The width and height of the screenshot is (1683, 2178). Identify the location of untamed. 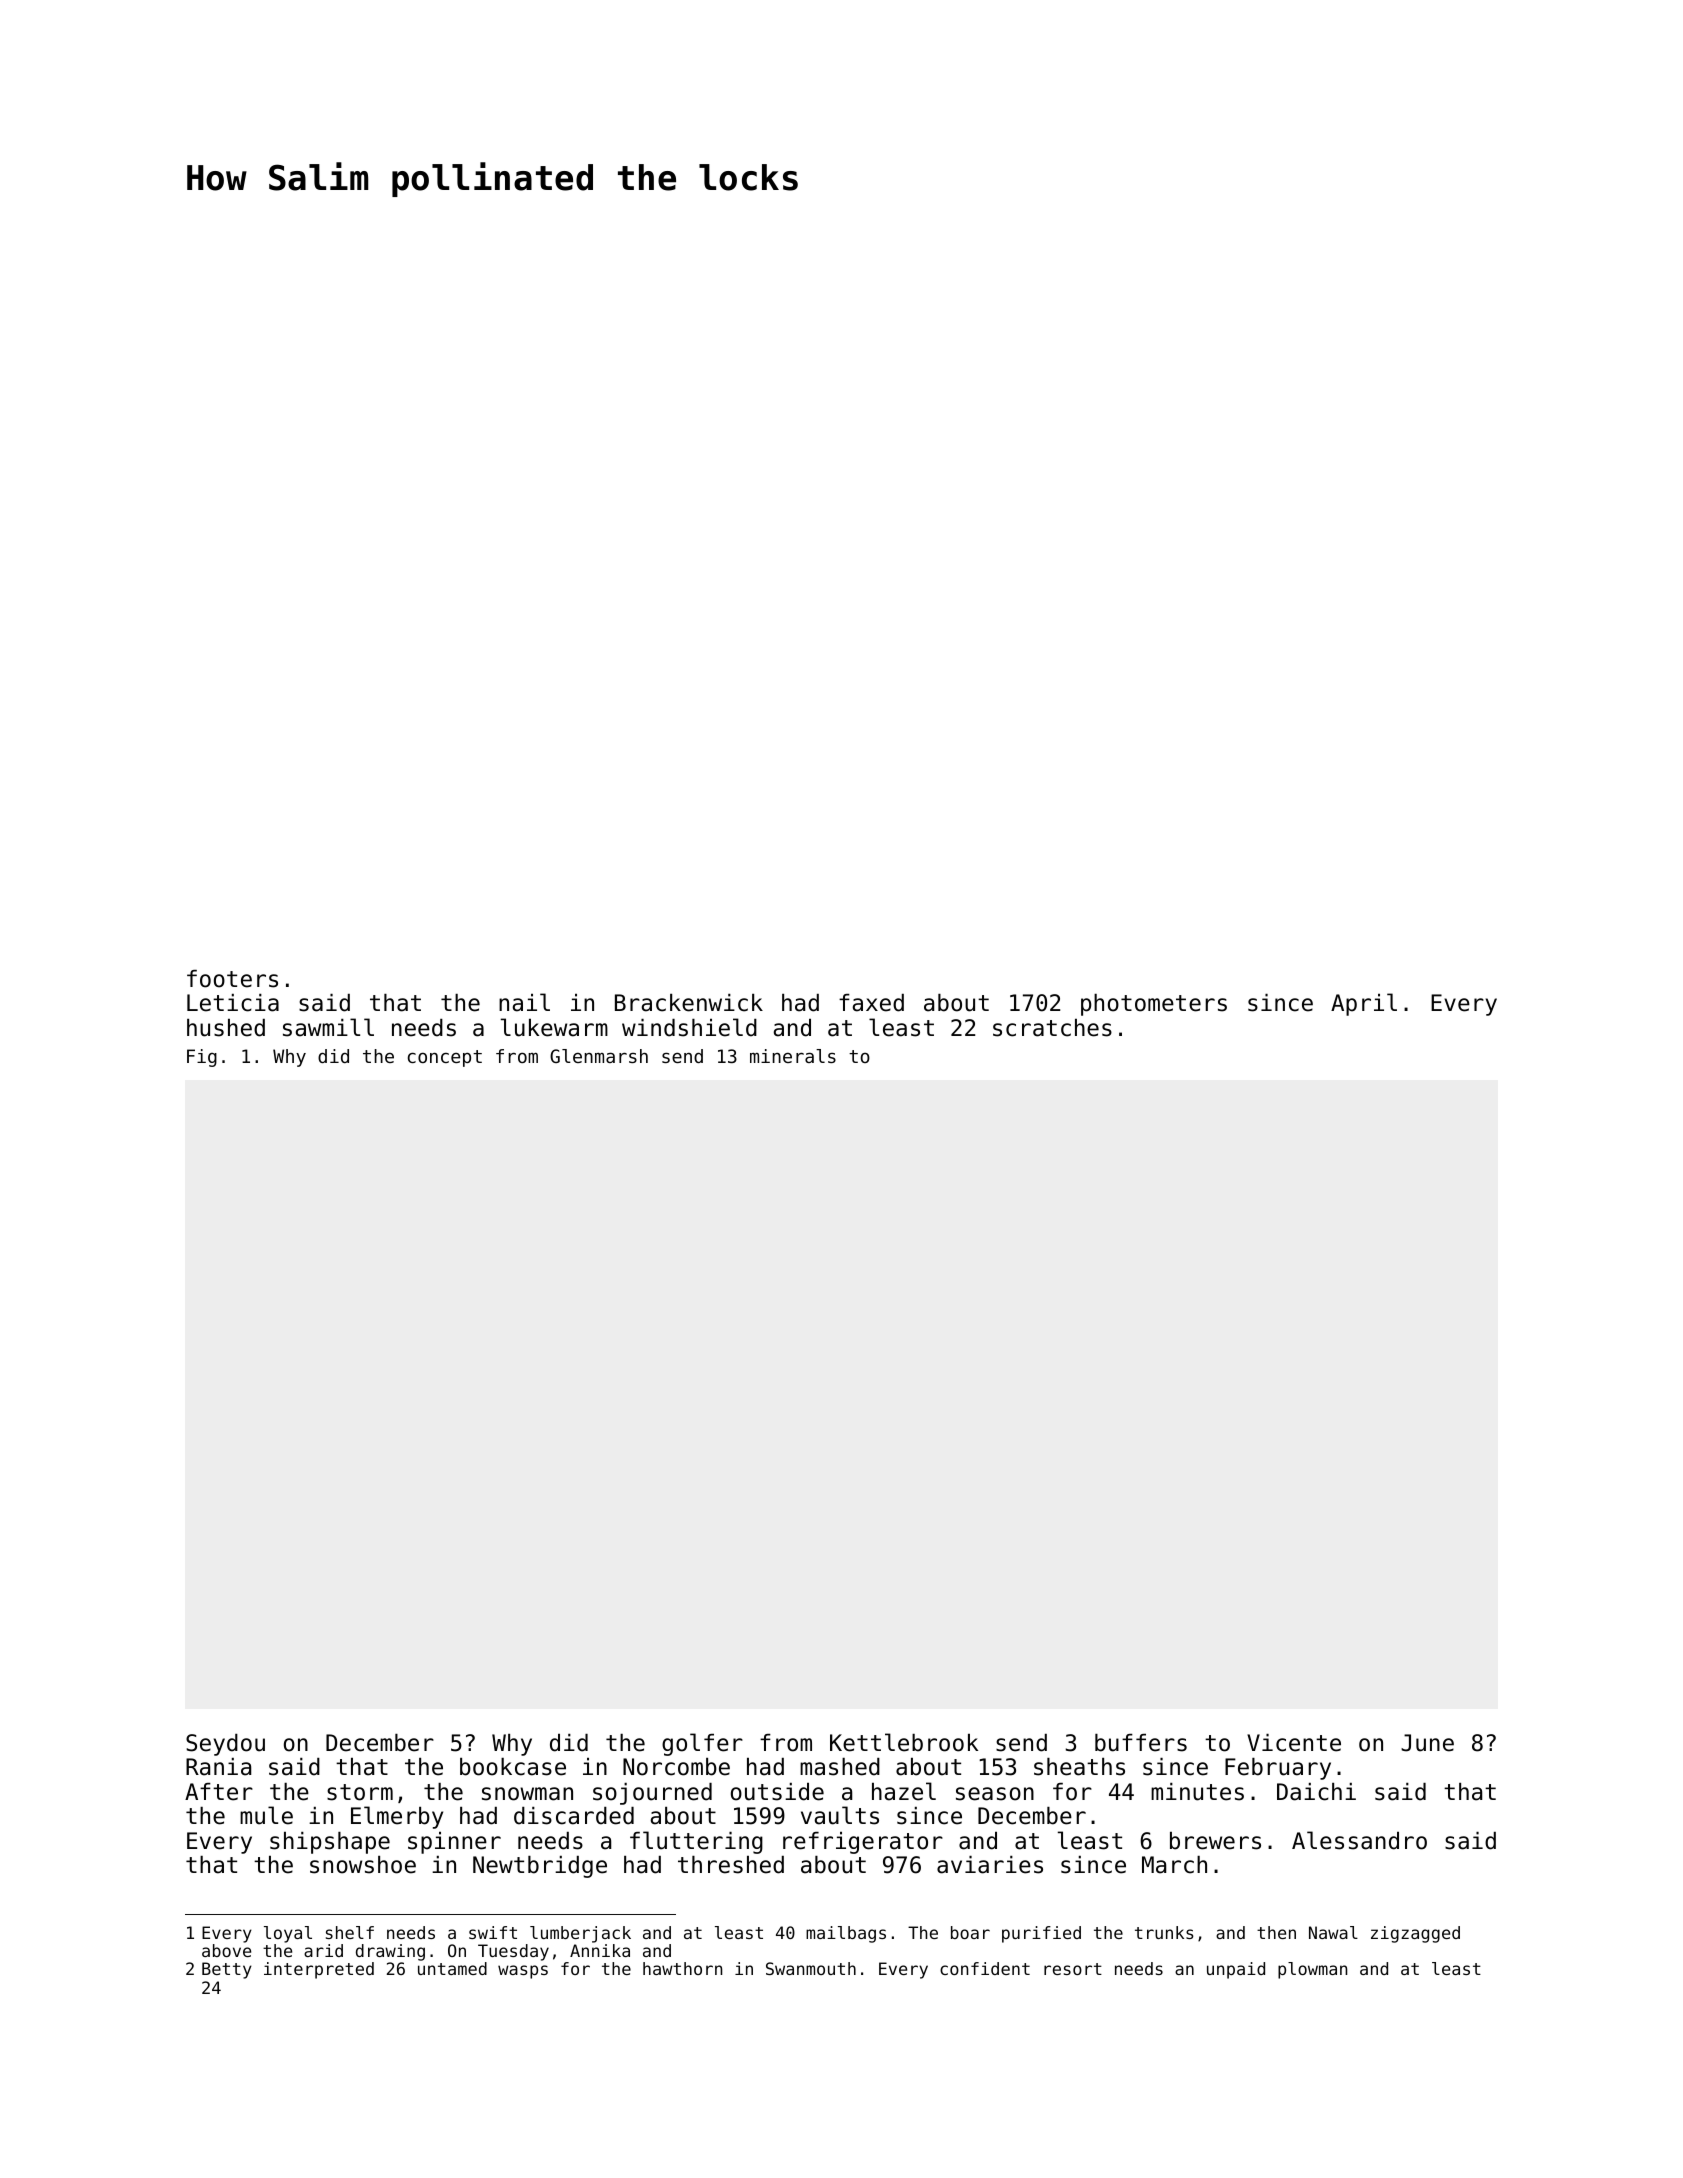
(452, 1968).
